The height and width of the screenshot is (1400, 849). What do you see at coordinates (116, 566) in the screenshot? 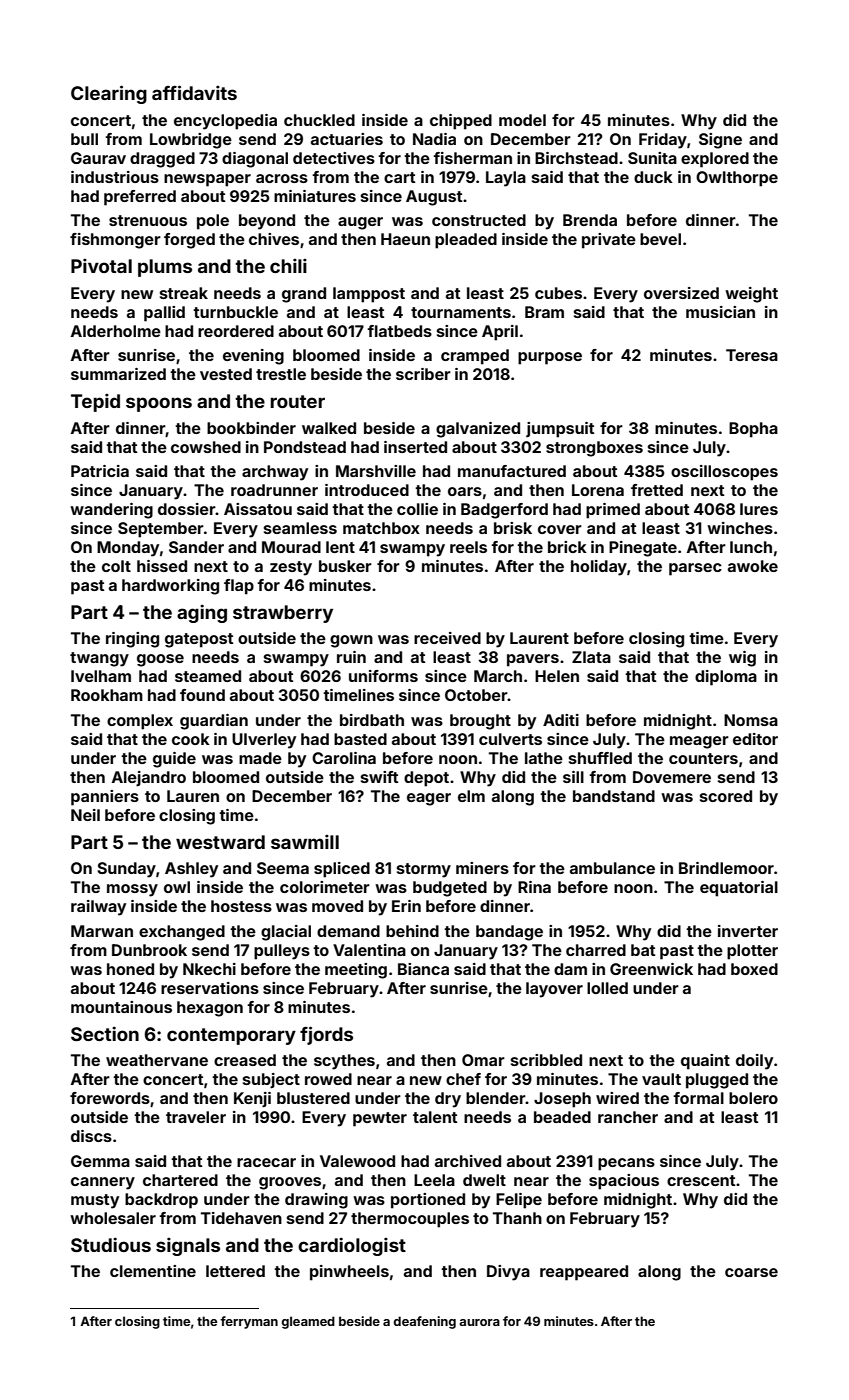
I see `colt` at bounding box center [116, 566].
